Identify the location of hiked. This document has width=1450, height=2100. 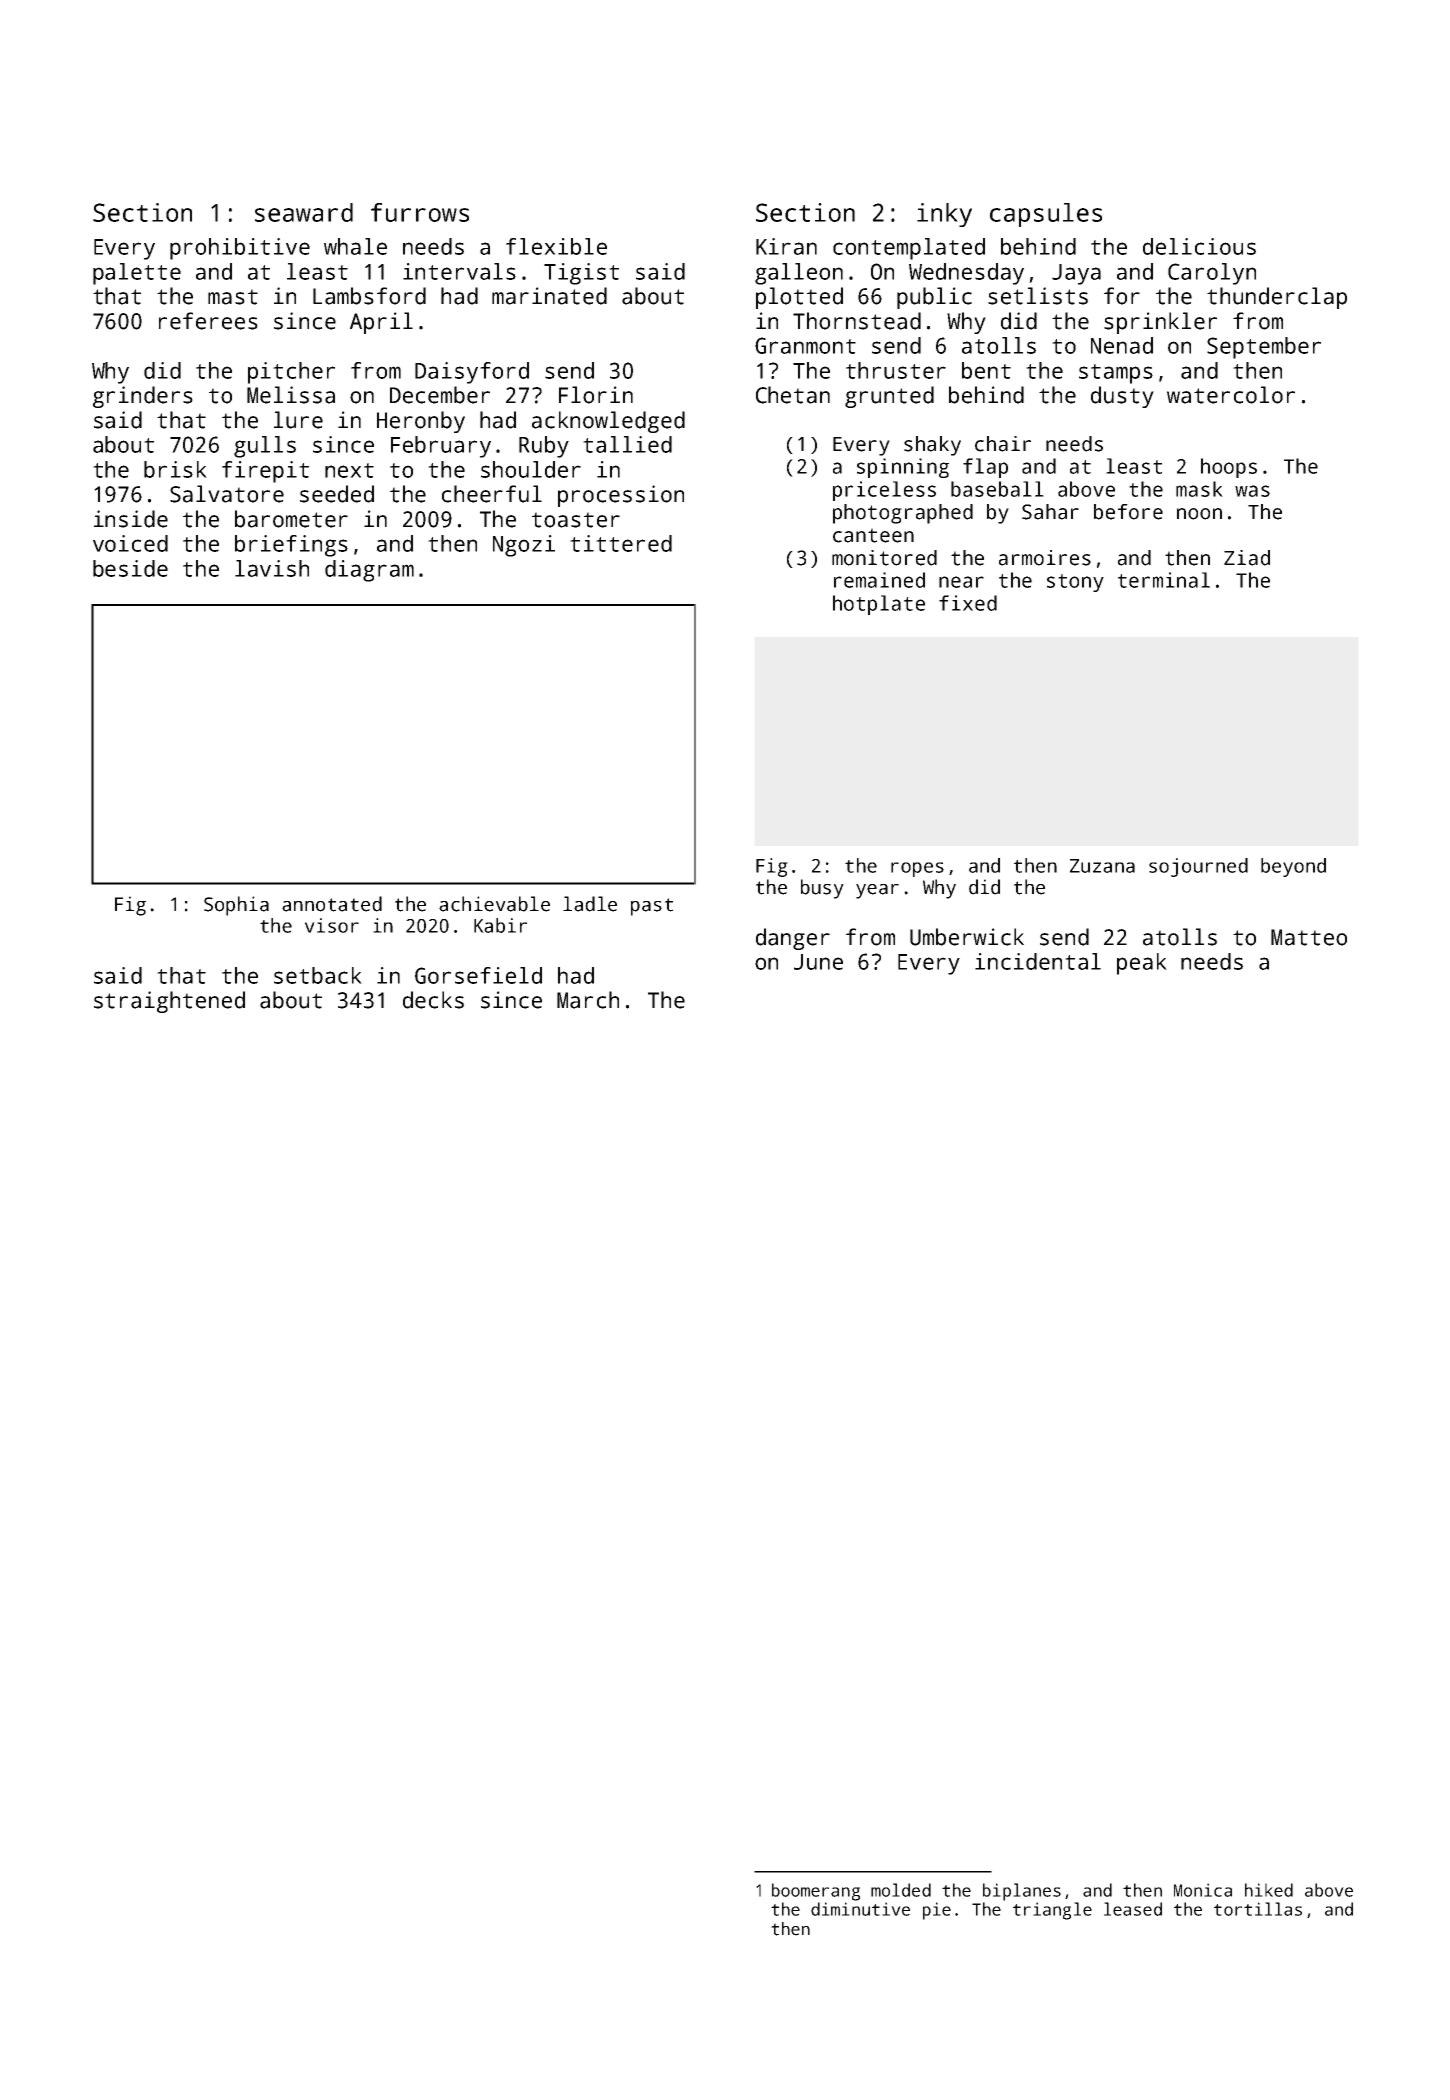
(1269, 1890).
